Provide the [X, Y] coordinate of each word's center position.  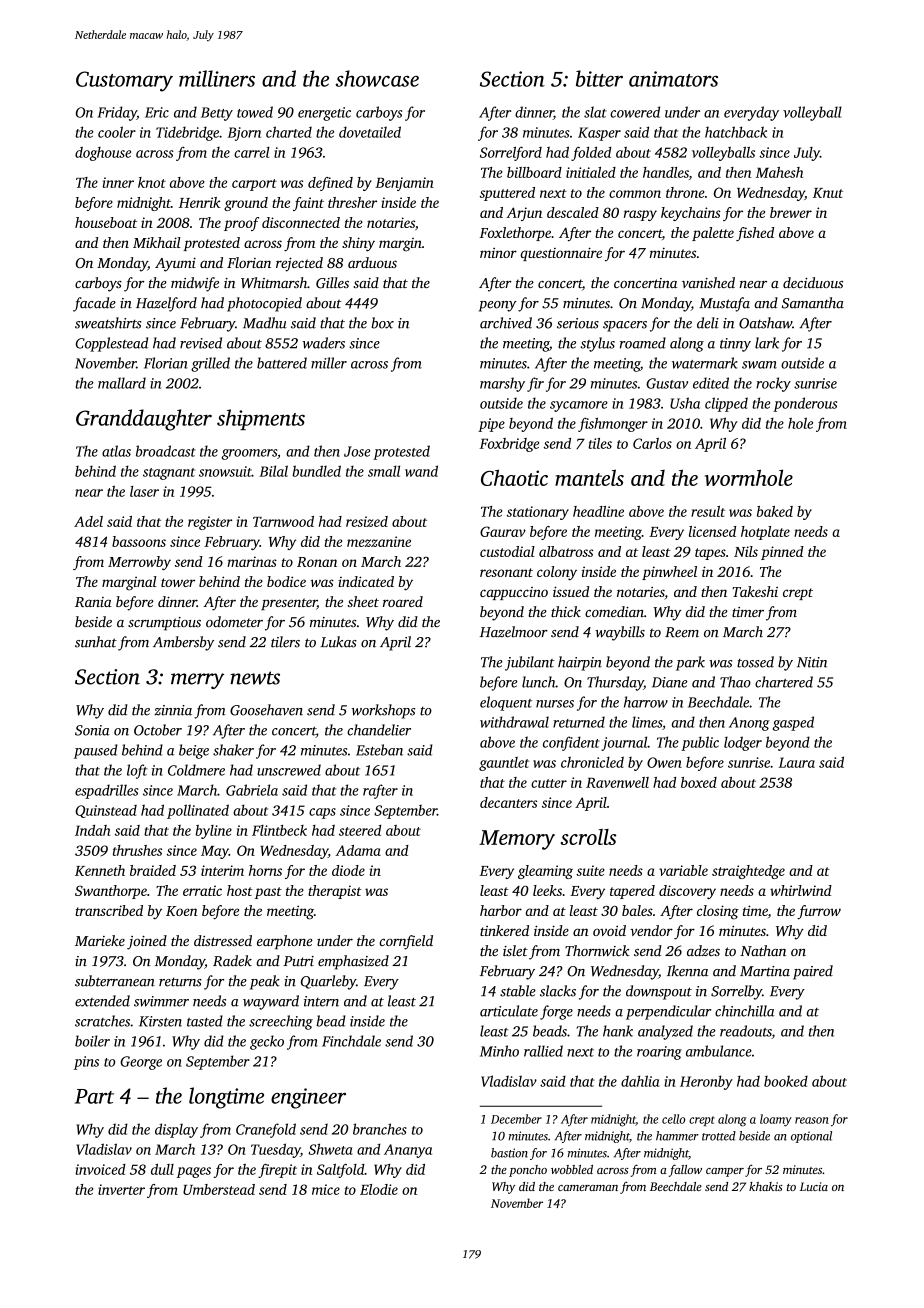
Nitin [812, 662]
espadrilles [106, 791]
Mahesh [779, 172]
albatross [566, 551]
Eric [157, 112]
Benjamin [404, 184]
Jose [357, 451]
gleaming [545, 872]
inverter [121, 1189]
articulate [509, 1011]
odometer [234, 621]
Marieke [100, 940]
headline [598, 511]
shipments [261, 419]
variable [683, 870]
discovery [687, 892]
